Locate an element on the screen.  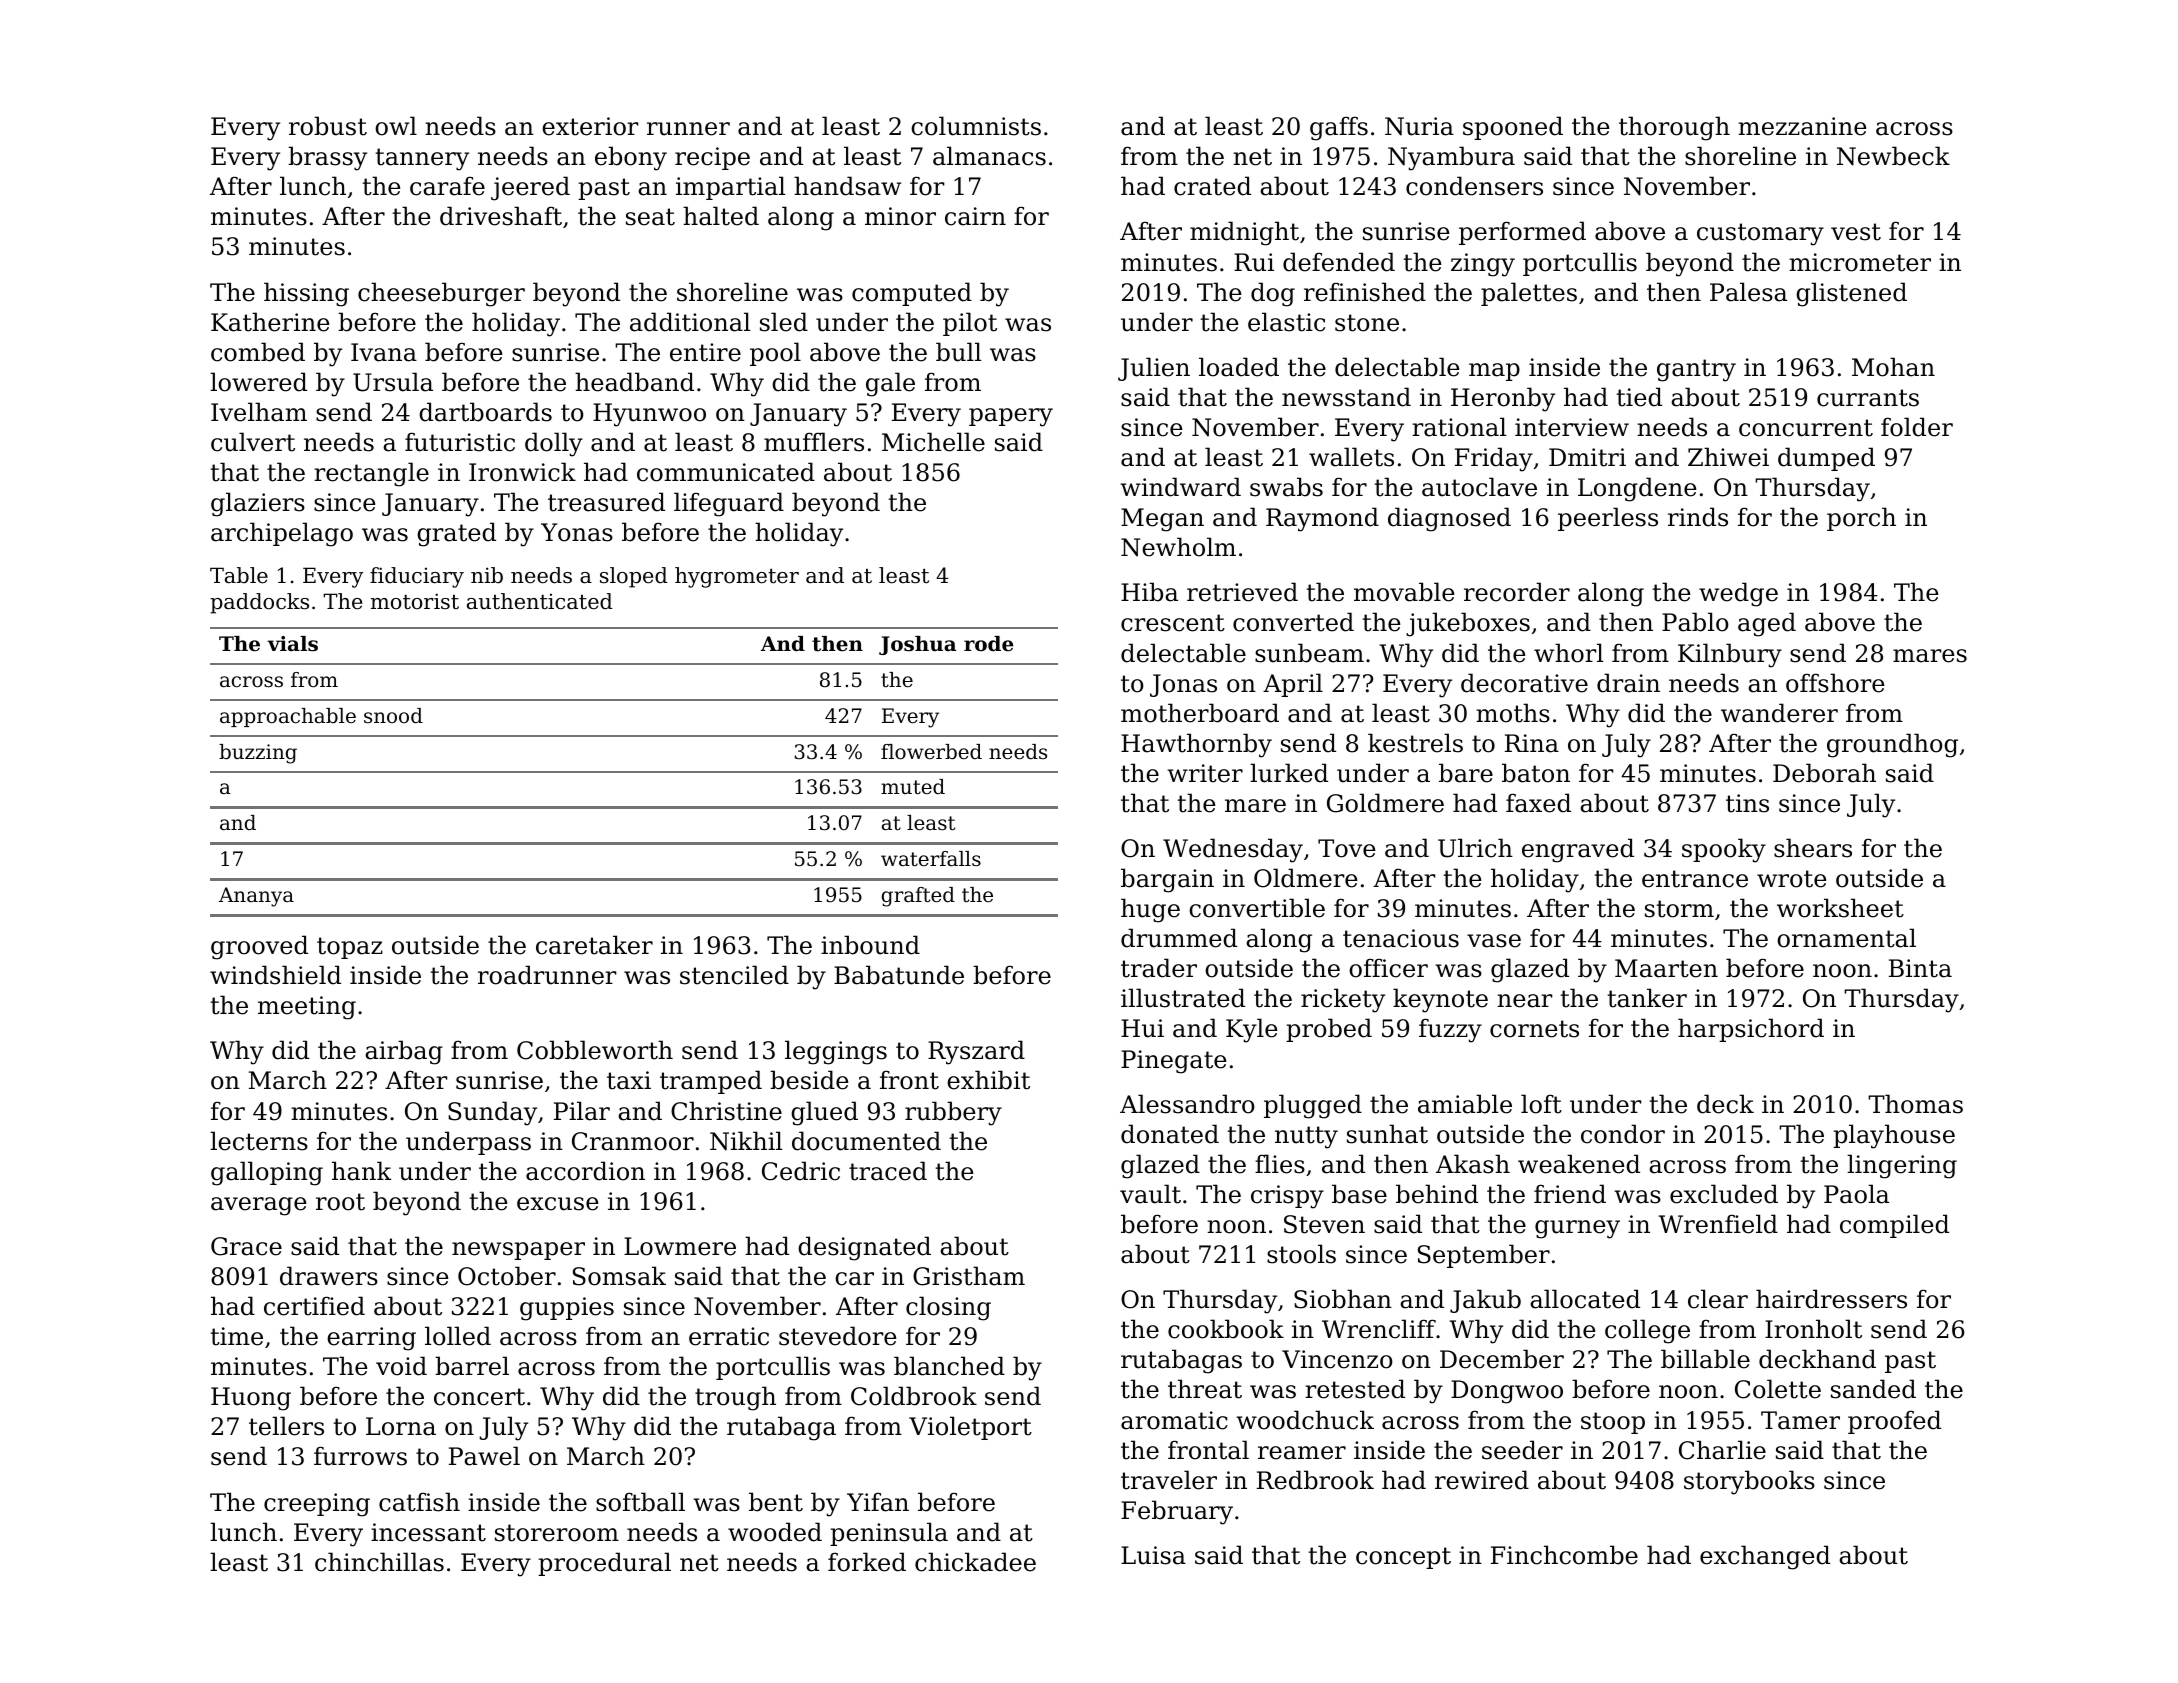
glistened is located at coordinates (1851, 294).
